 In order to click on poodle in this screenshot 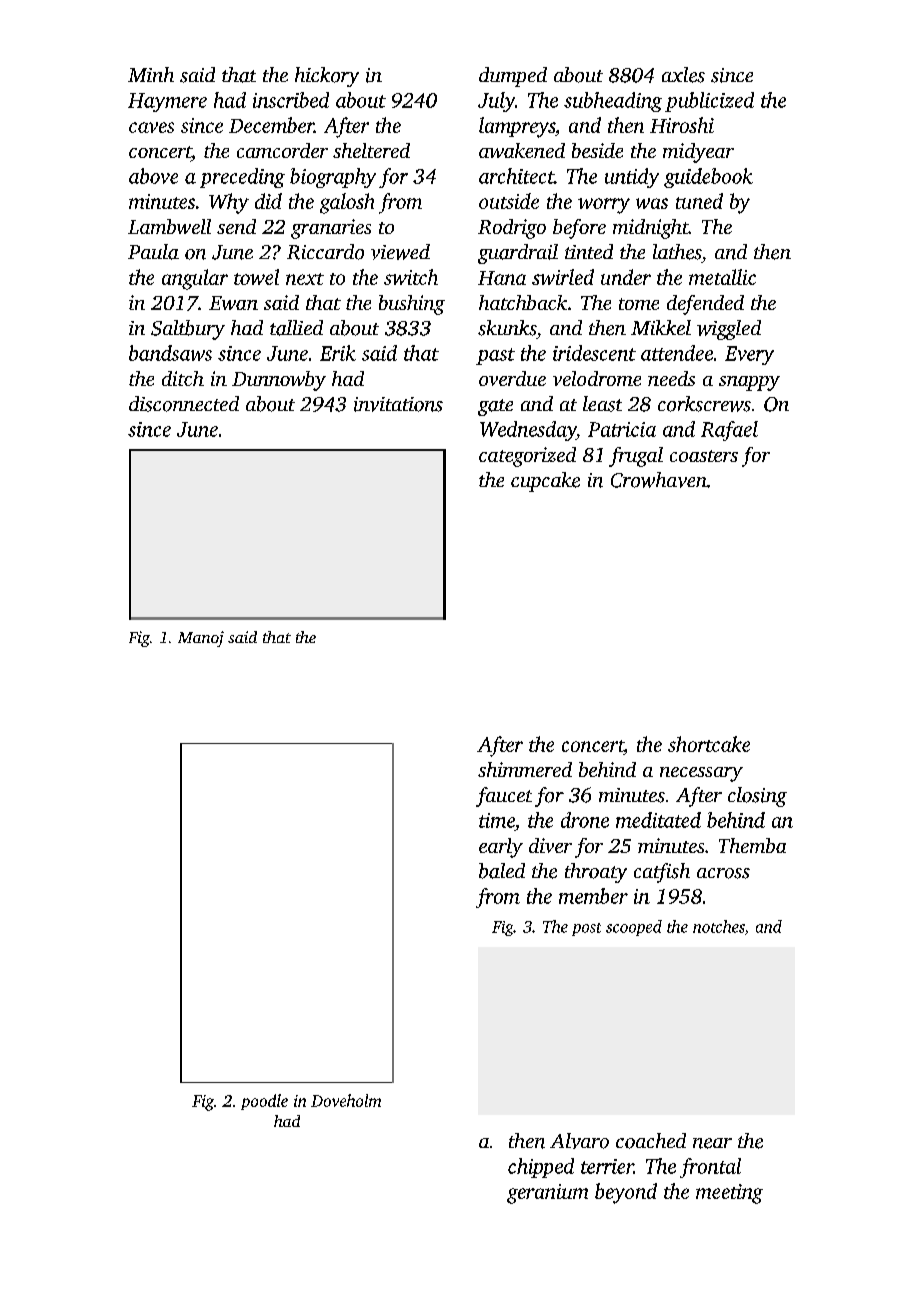, I will do `click(264, 1102)`.
